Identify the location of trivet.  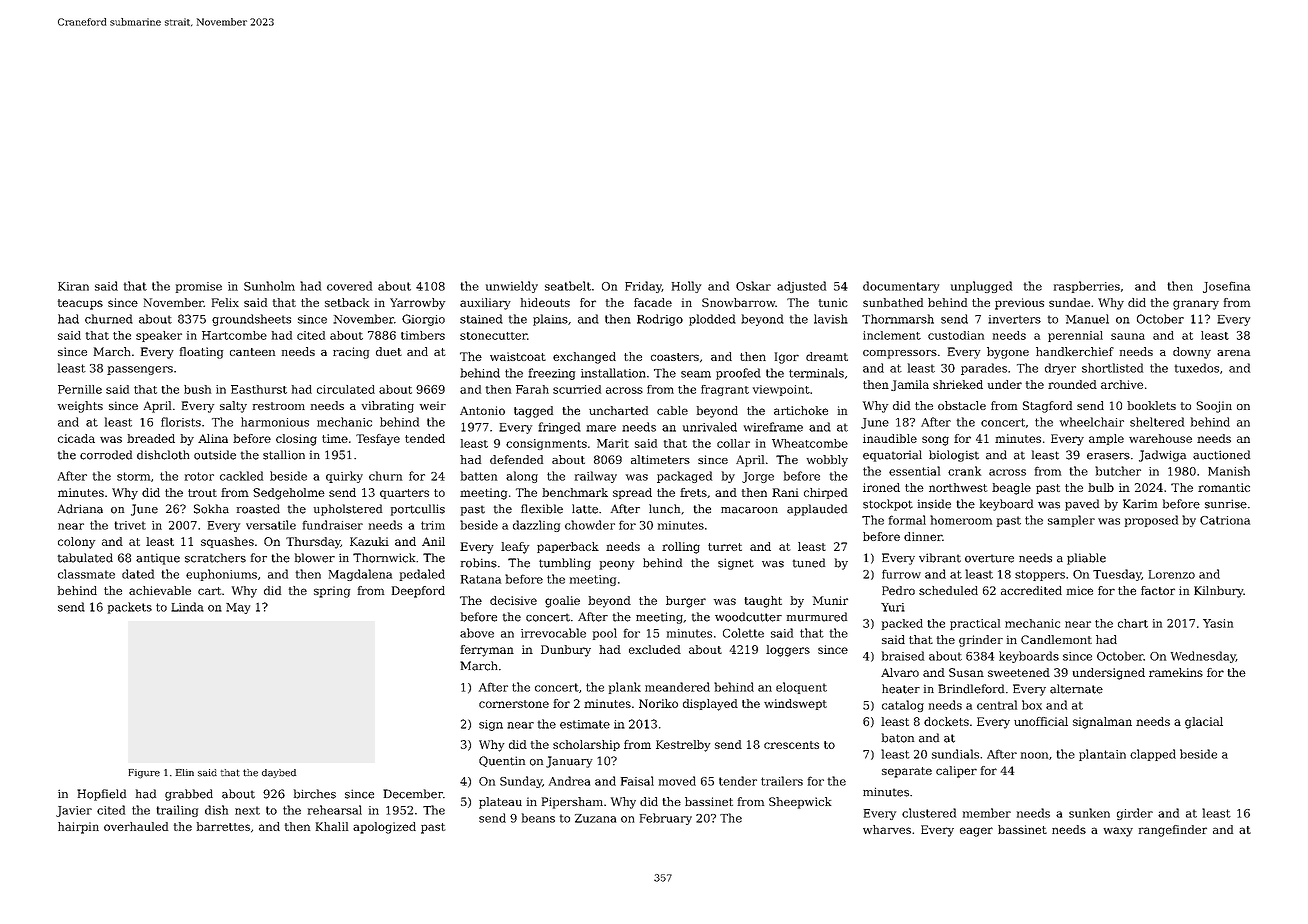
(130, 525).
